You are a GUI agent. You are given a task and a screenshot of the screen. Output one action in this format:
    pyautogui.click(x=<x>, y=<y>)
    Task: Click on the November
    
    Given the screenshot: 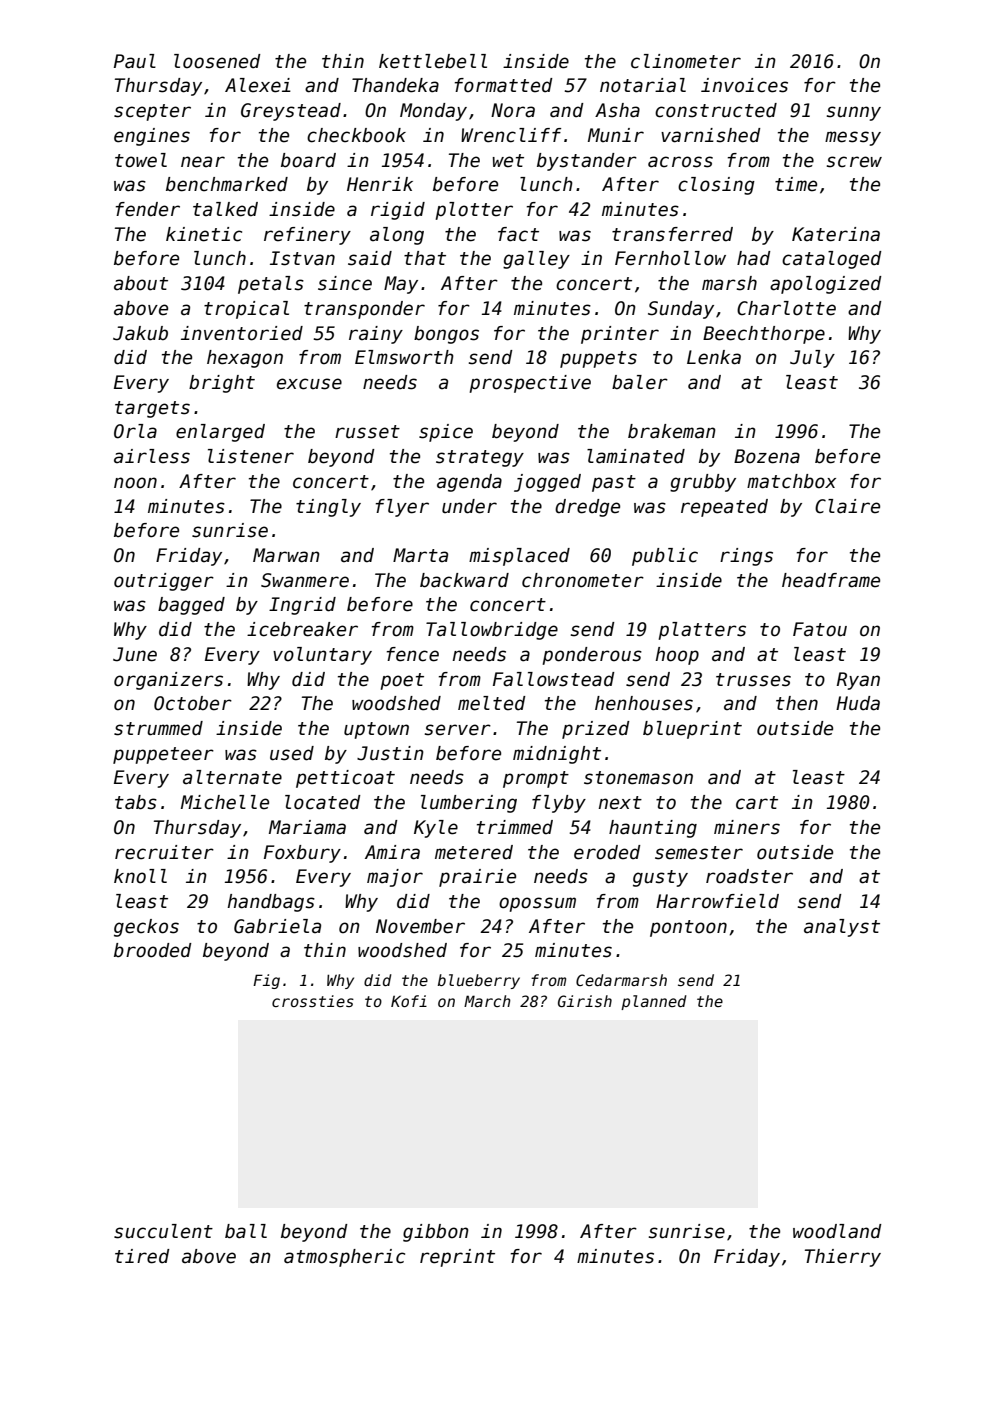 What is the action you would take?
    pyautogui.click(x=420, y=926)
